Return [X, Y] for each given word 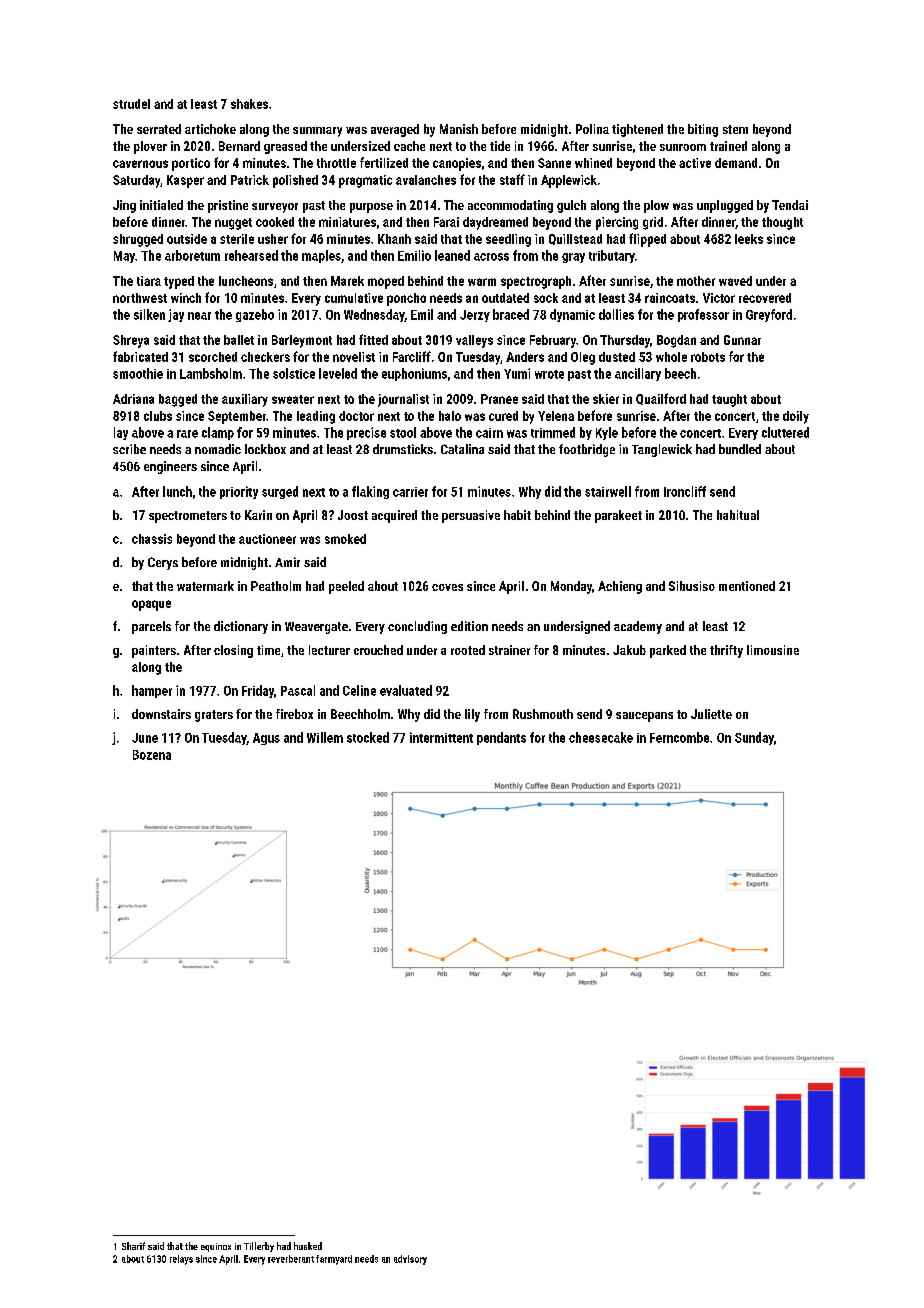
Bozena [152, 755]
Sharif [133, 1246]
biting [703, 130]
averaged [395, 130]
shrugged [138, 240]
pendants [501, 738]
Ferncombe [679, 737]
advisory [410, 1260]
